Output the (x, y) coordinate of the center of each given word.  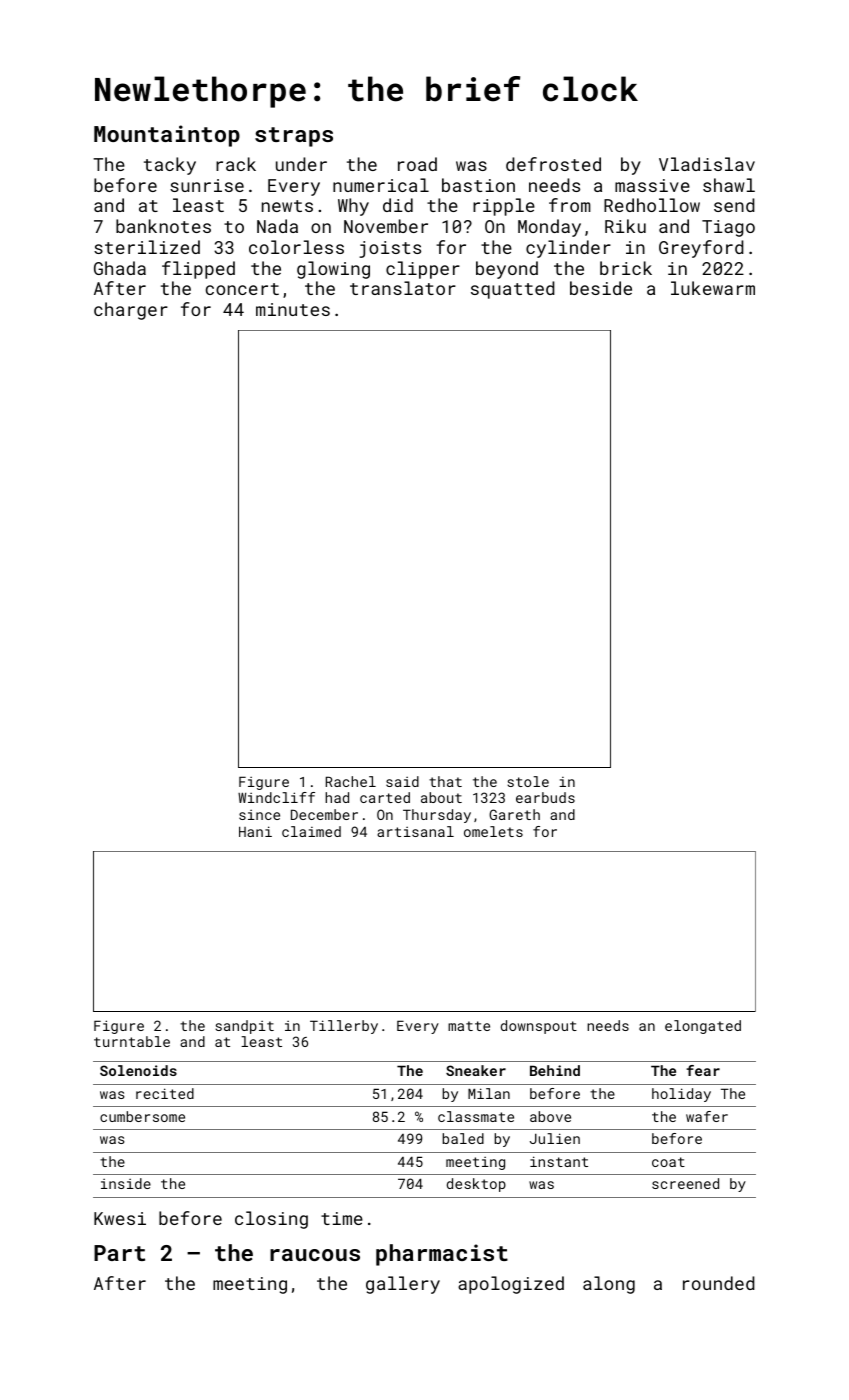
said (402, 781)
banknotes (163, 226)
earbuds (545, 797)
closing (271, 1220)
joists (390, 249)
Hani (255, 831)
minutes (293, 309)
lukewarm (713, 288)
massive (652, 185)
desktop (476, 1185)
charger (131, 311)
